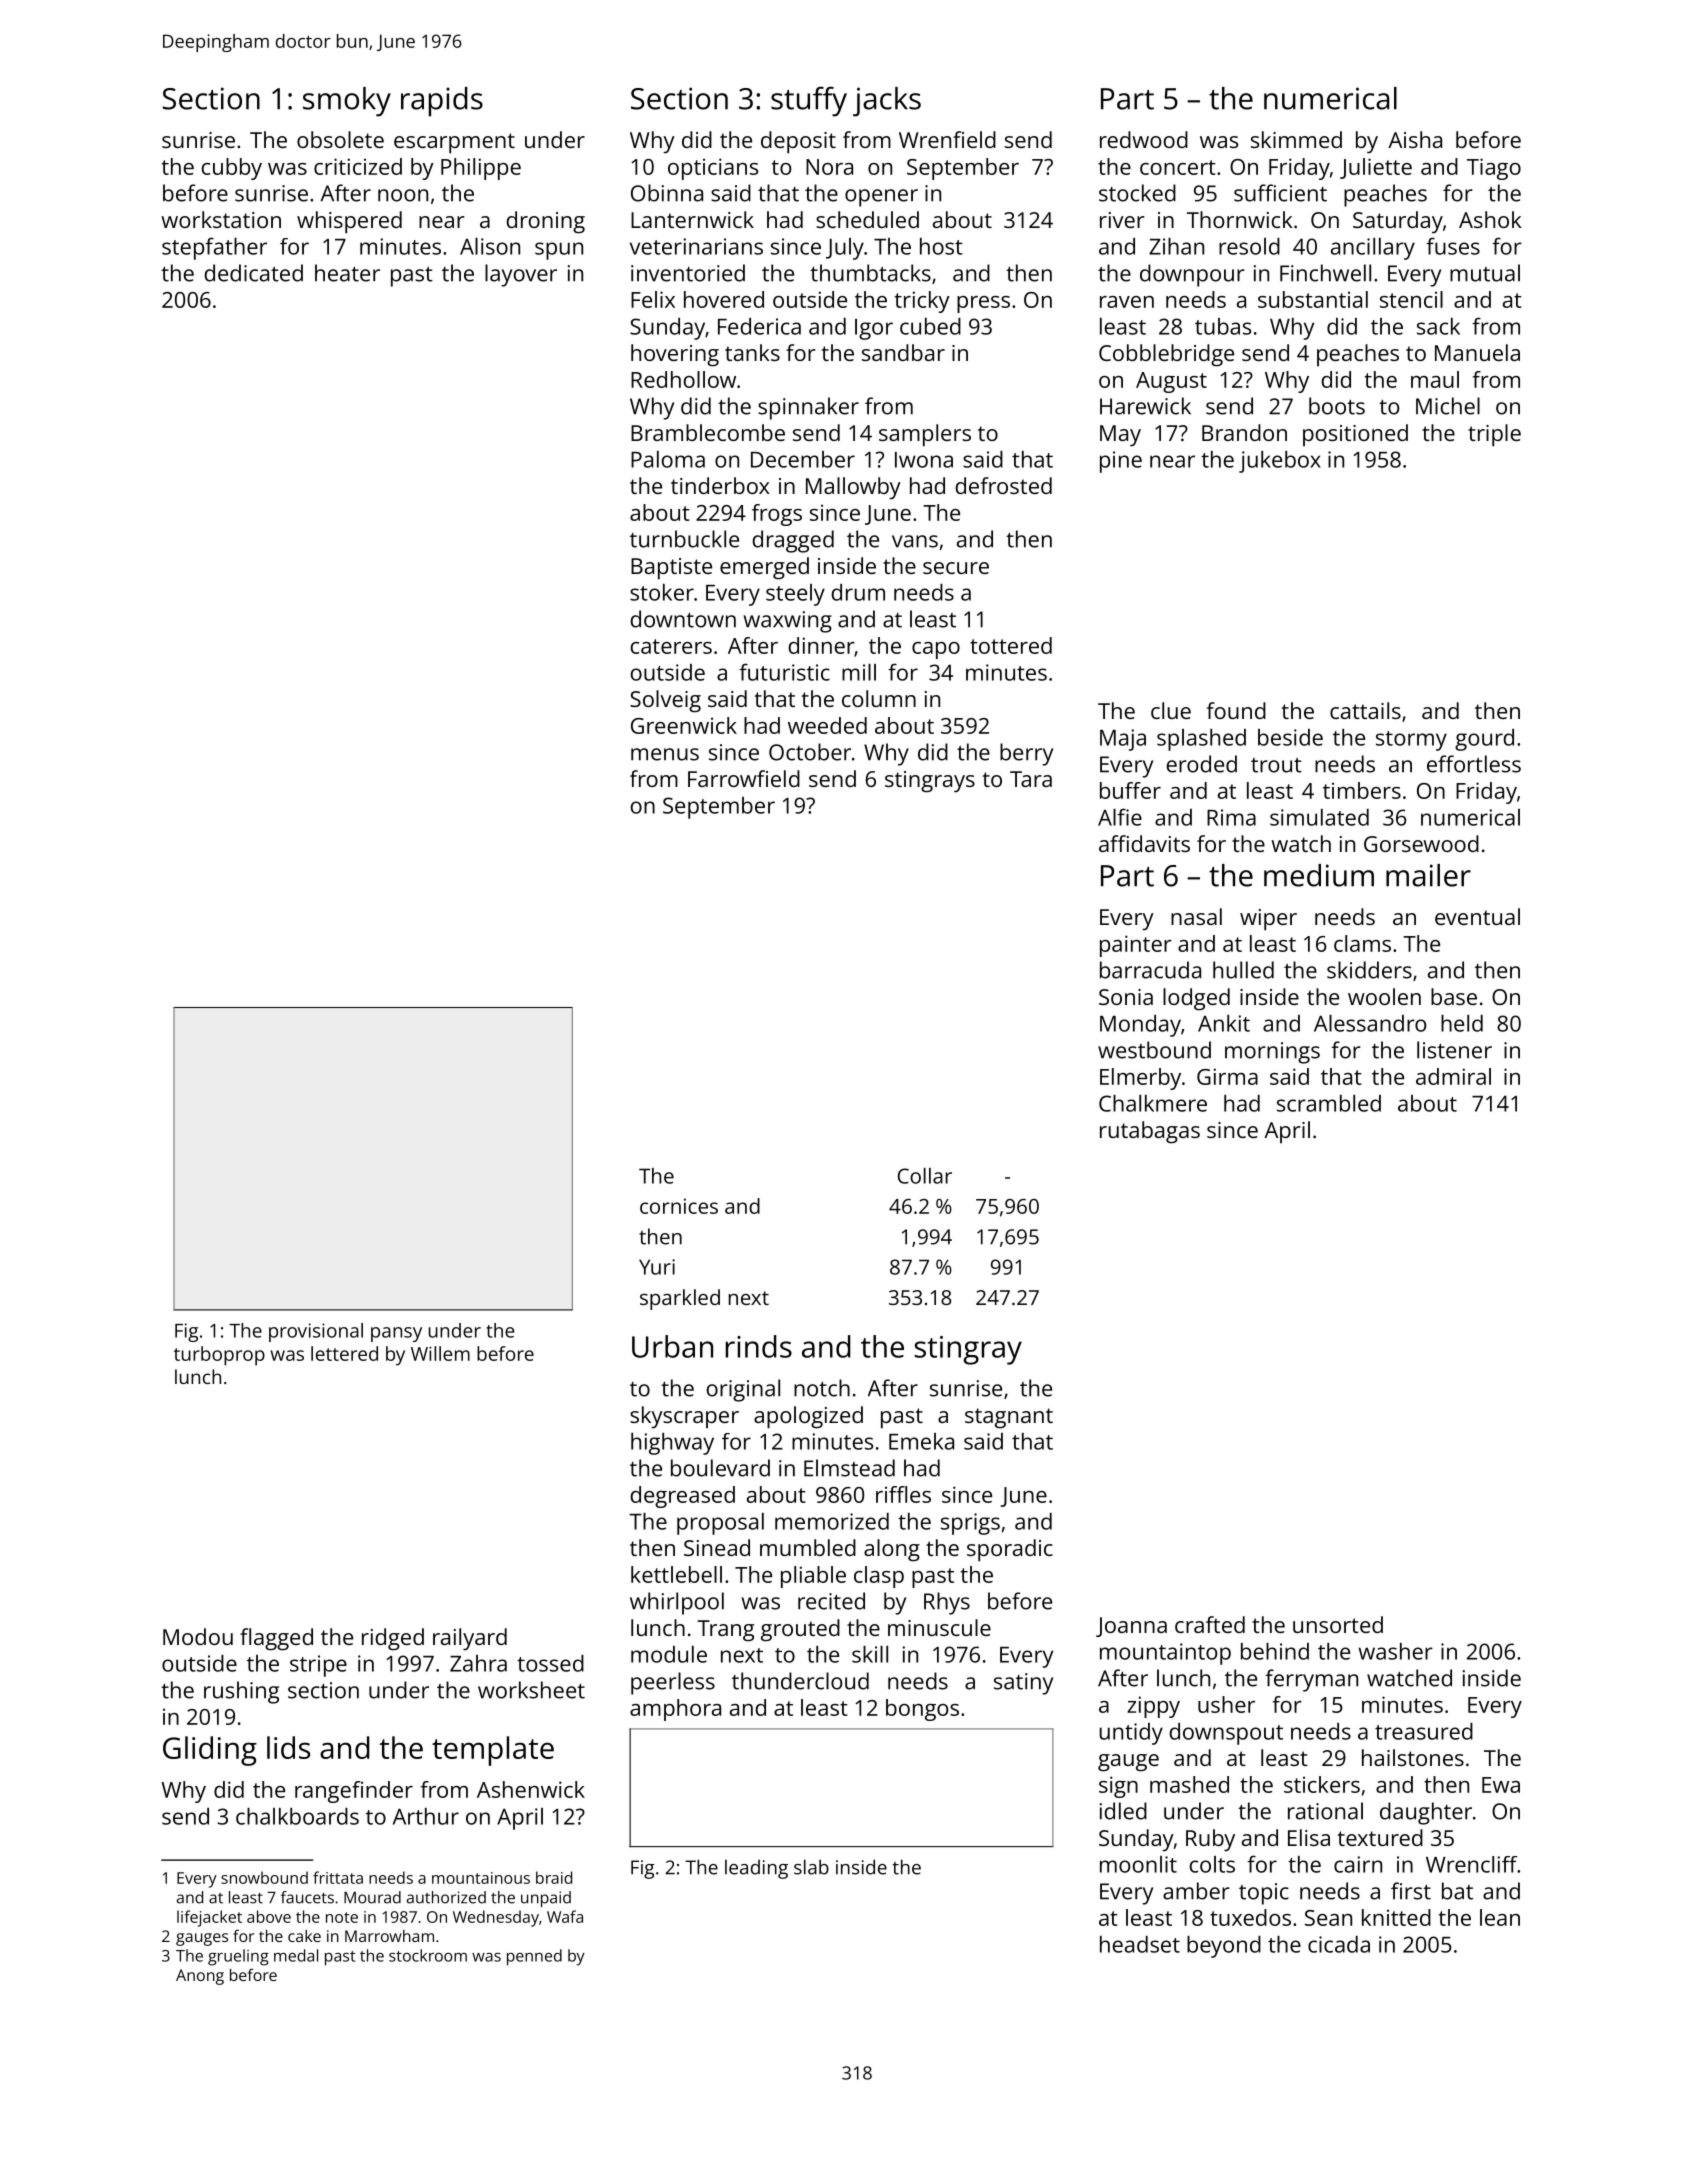 The image size is (1683, 2178). Describe the element at coordinates (1268, 920) in the screenshot. I see `wiper` at that location.
